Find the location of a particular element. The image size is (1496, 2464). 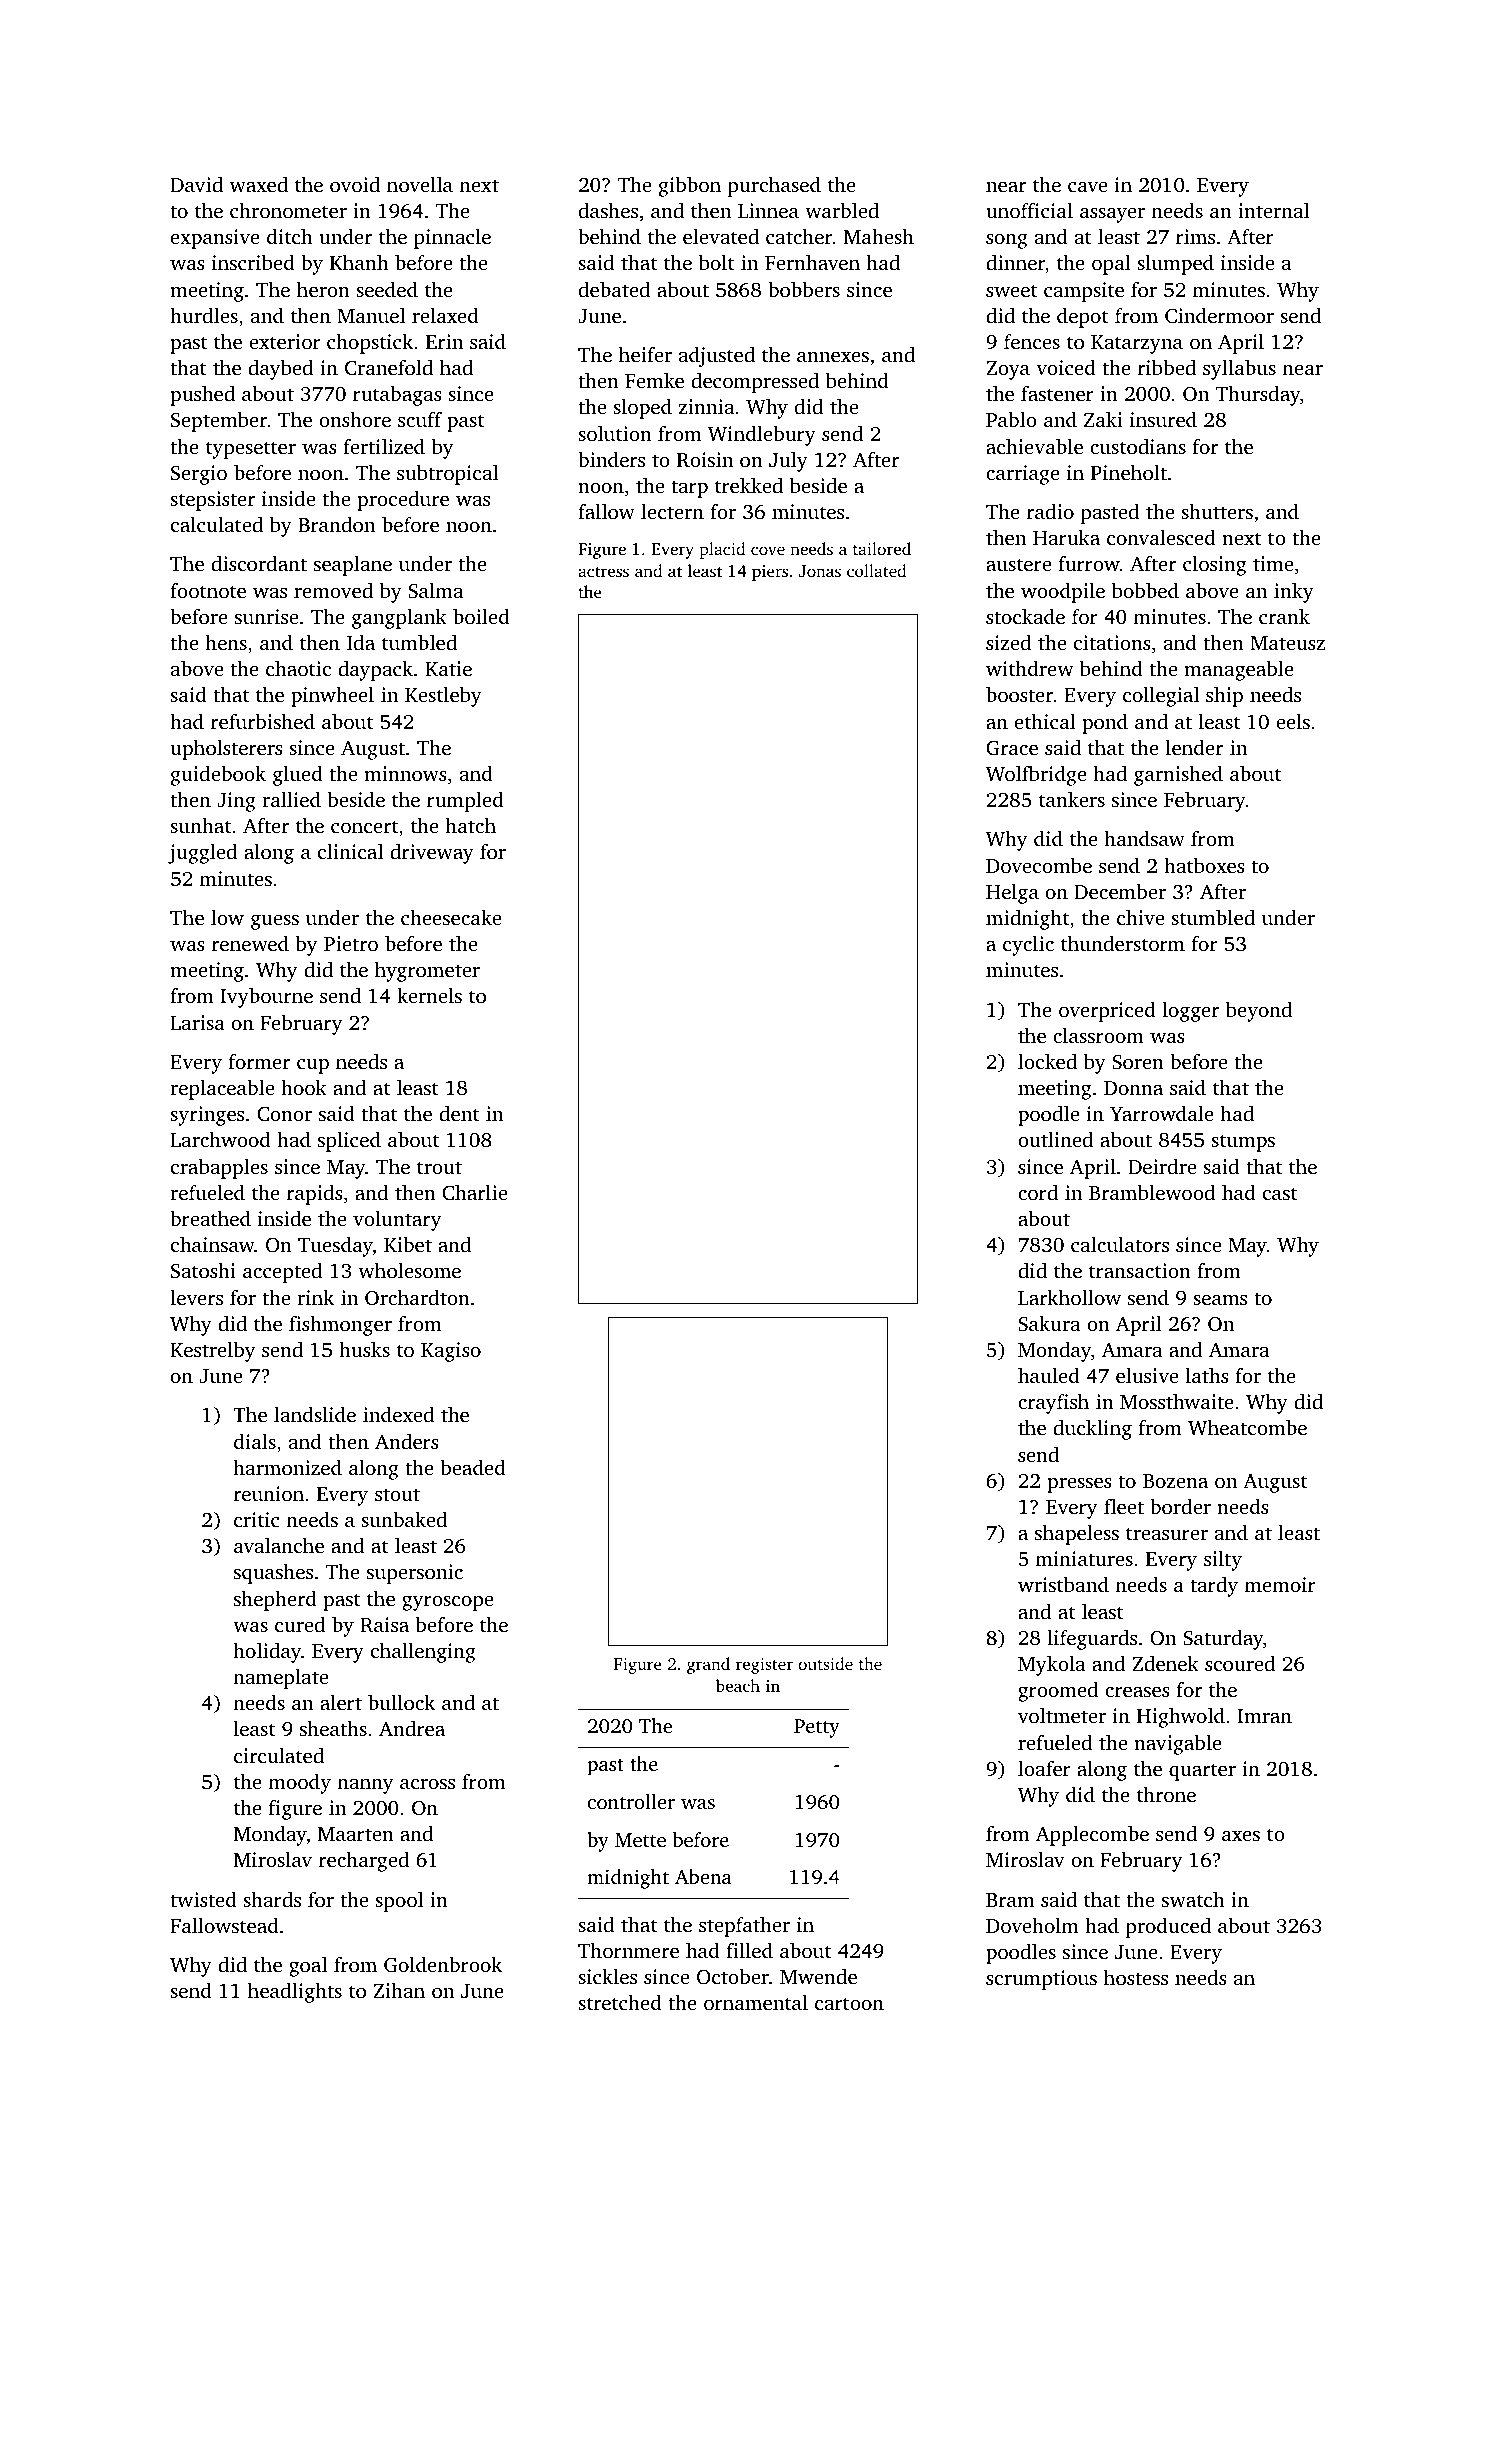

trekked is located at coordinates (749, 485).
